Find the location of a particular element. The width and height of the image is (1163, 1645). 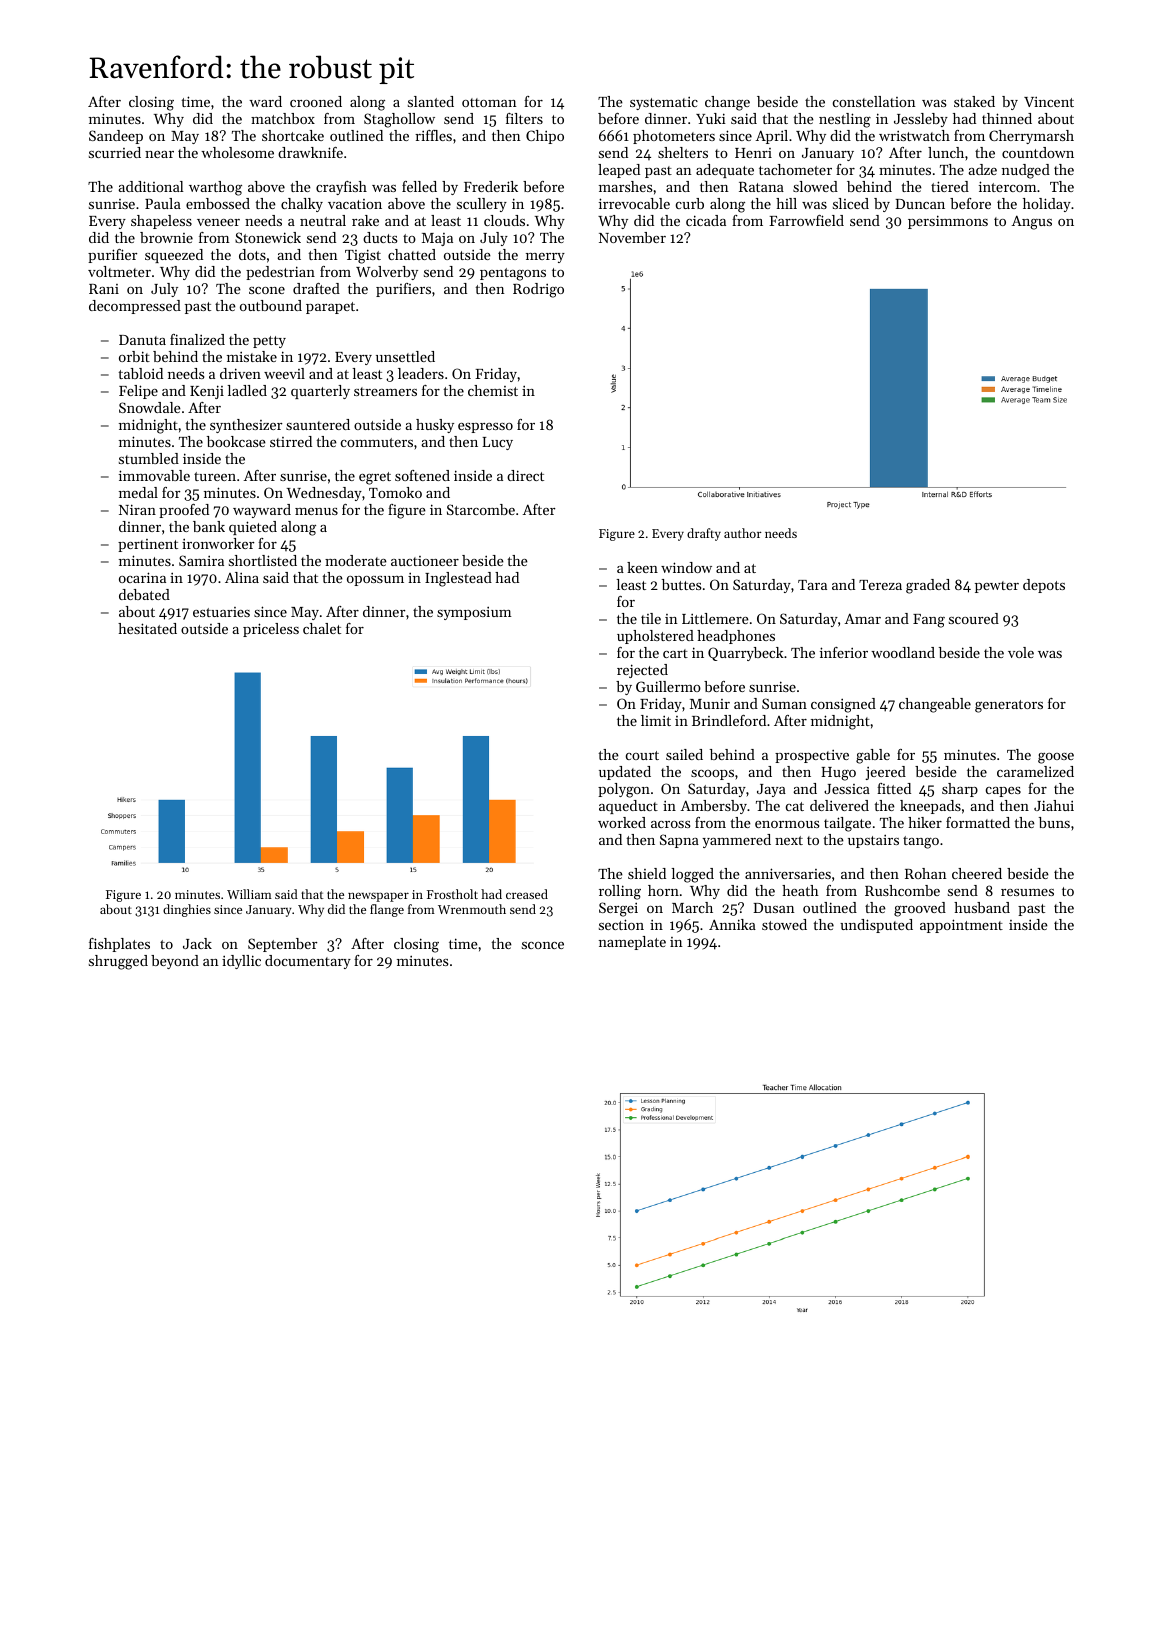

hesitated is located at coordinates (147, 628).
